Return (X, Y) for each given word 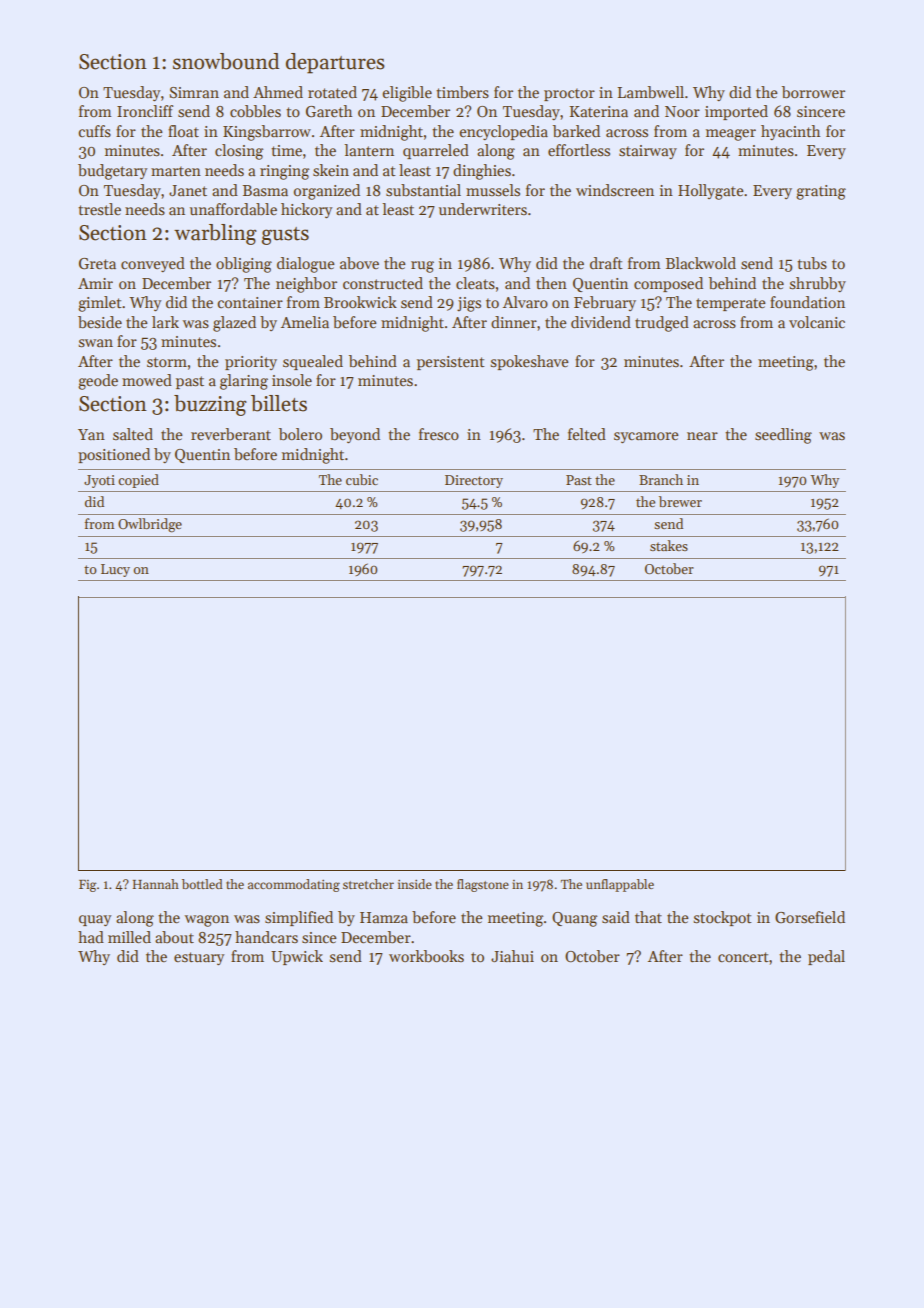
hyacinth (790, 132)
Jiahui (512, 956)
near (702, 436)
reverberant (231, 434)
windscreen (615, 190)
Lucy (115, 570)
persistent (451, 363)
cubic (362, 479)
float (183, 131)
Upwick (297, 957)
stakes (669, 545)
